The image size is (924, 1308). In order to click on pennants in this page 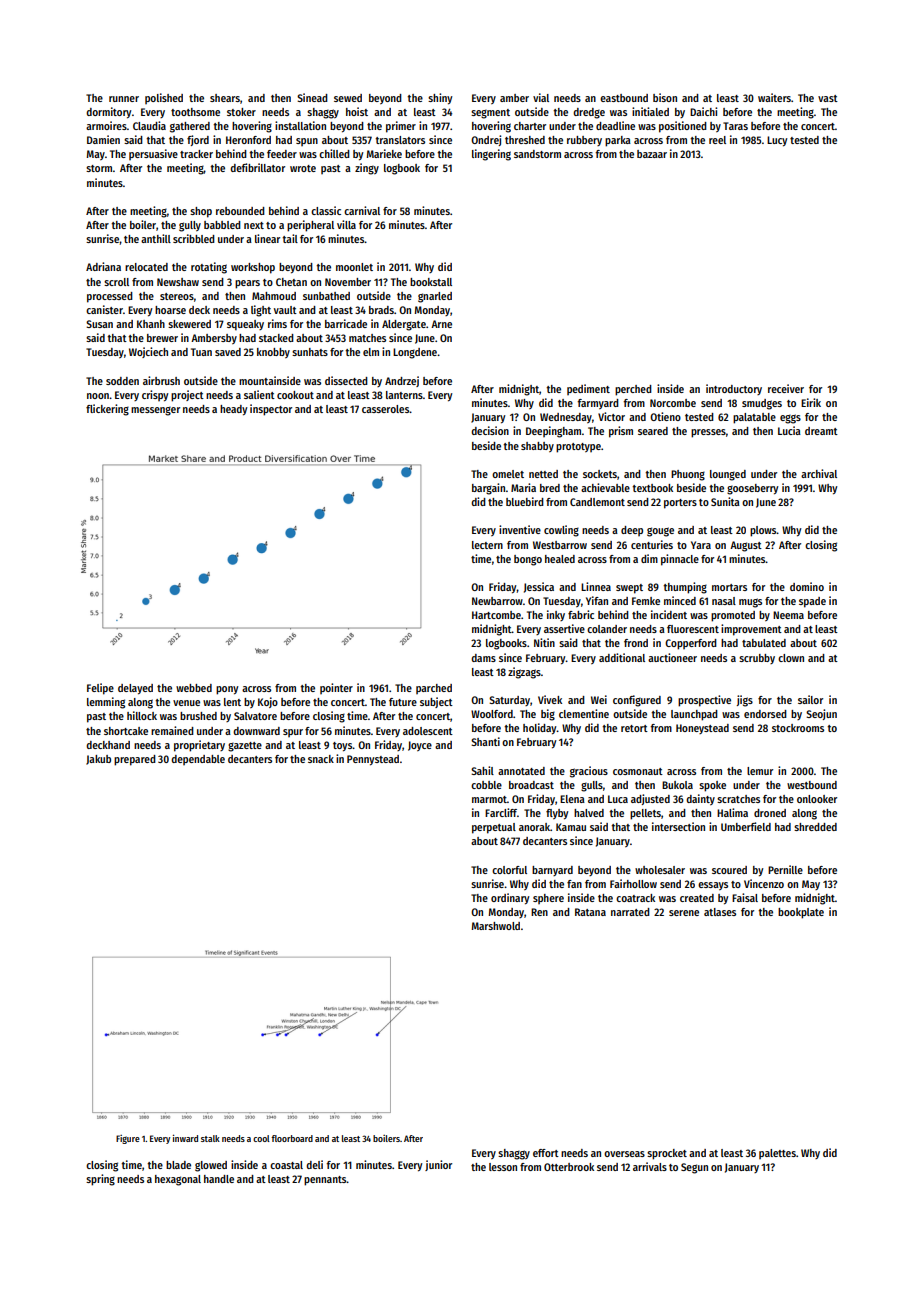, I will do `click(325, 1181)`.
